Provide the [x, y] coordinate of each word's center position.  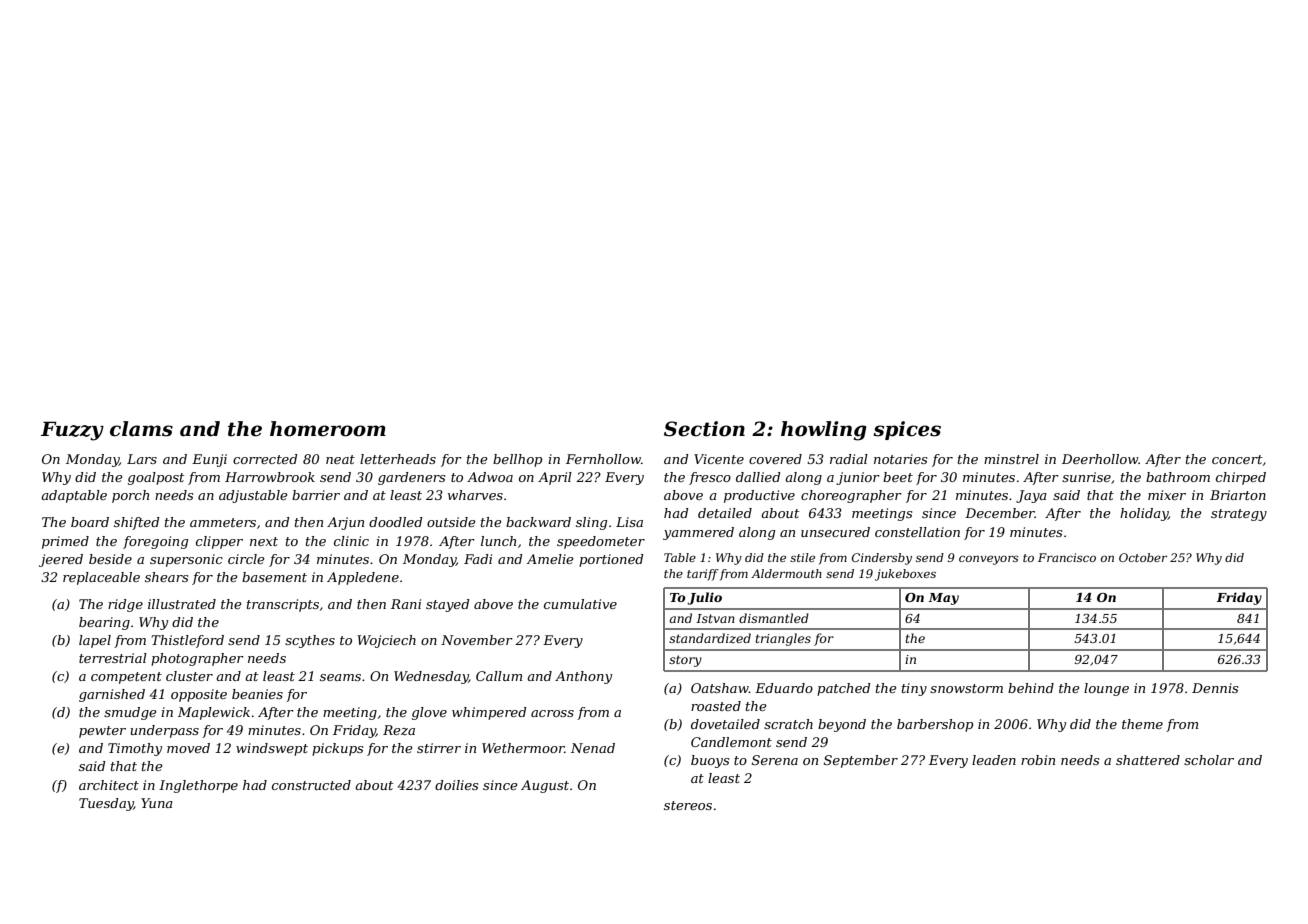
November [477, 640]
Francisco [1067, 557]
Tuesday [106, 804]
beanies [257, 694]
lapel [95, 641]
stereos [688, 805]
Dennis [1215, 688]
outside [451, 522]
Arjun [345, 523]
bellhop [517, 460]
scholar [1209, 760]
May [943, 599]
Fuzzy [72, 431]
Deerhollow [1100, 459]
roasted [716, 706]
